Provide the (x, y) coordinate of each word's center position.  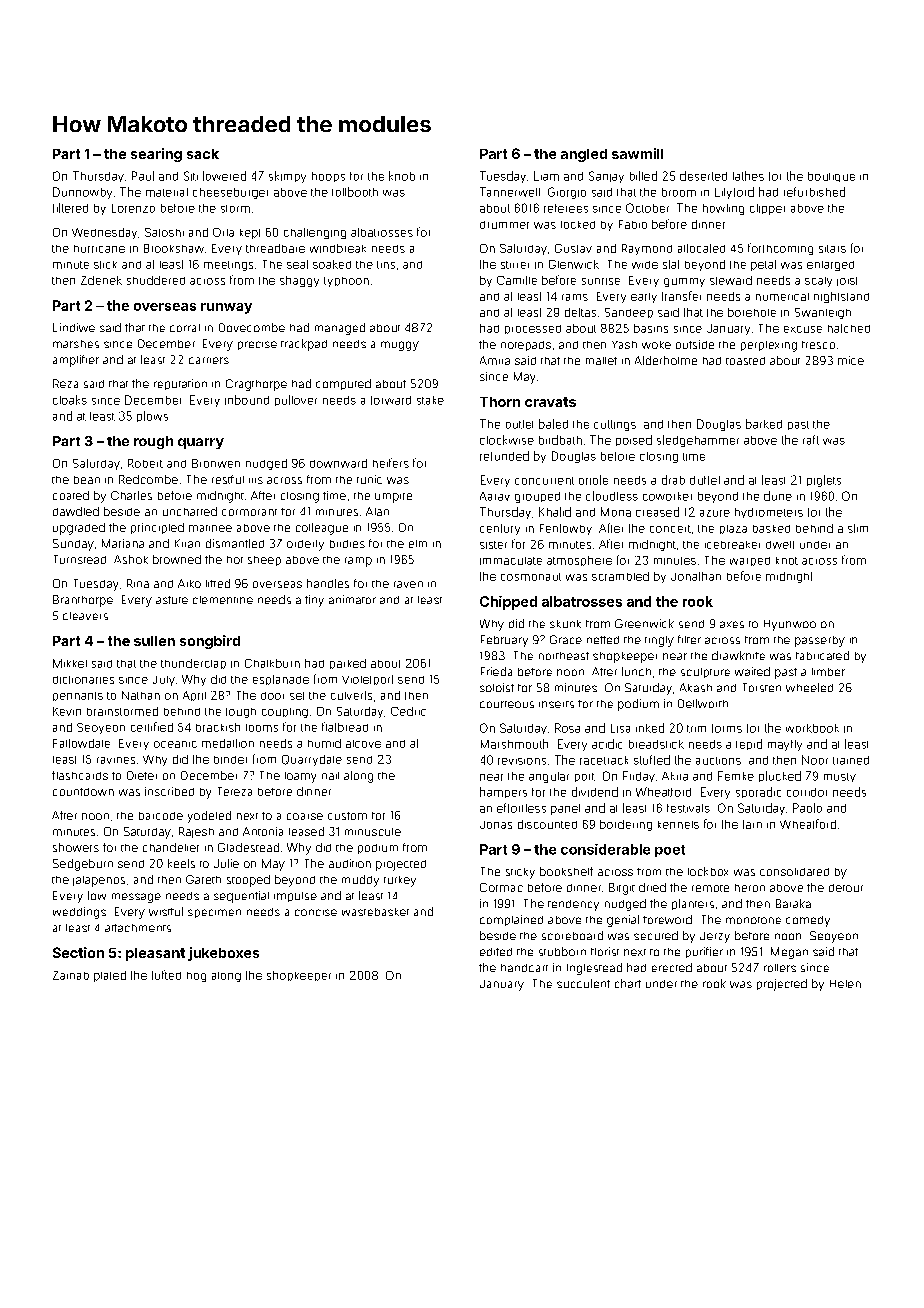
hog (196, 977)
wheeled (809, 687)
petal (763, 265)
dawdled (76, 511)
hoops (328, 177)
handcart (524, 968)
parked (348, 664)
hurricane (99, 249)
